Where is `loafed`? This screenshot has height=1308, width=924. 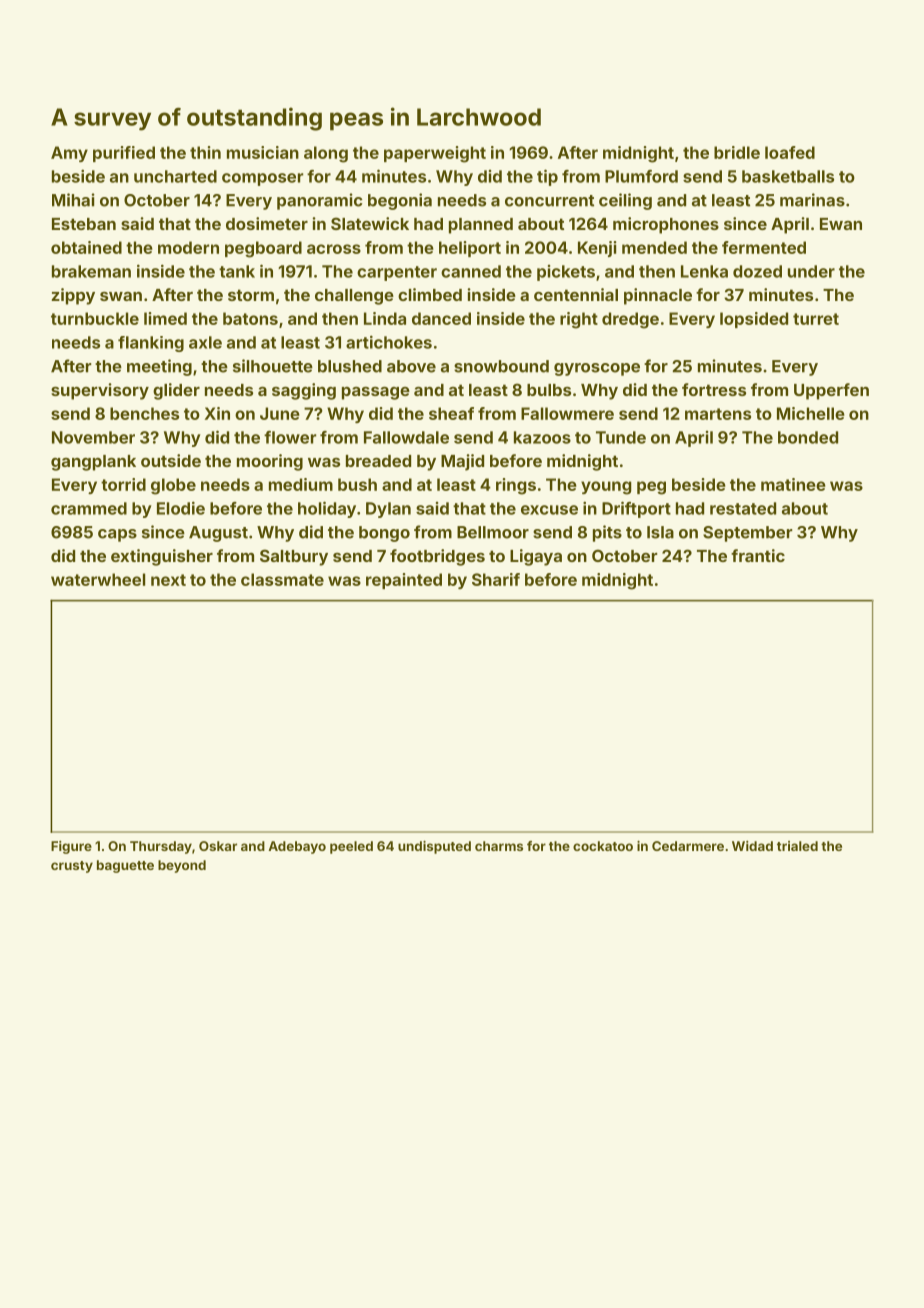
loafed is located at coordinates (790, 152).
